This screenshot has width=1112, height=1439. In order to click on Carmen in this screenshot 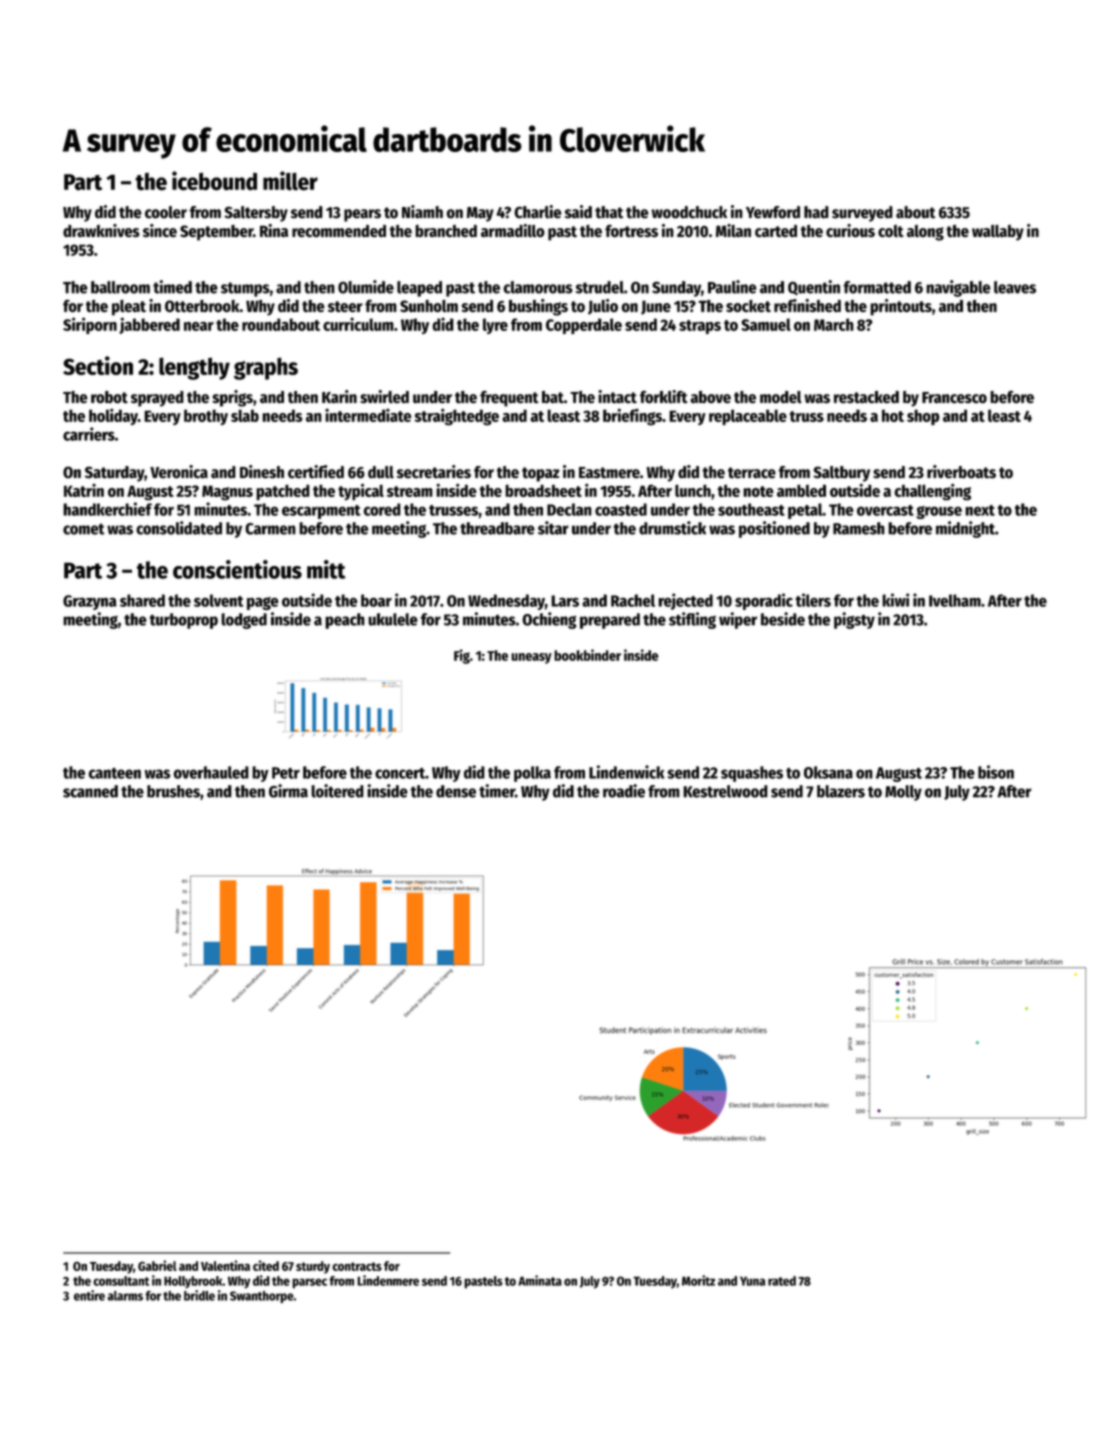, I will do `click(270, 529)`.
